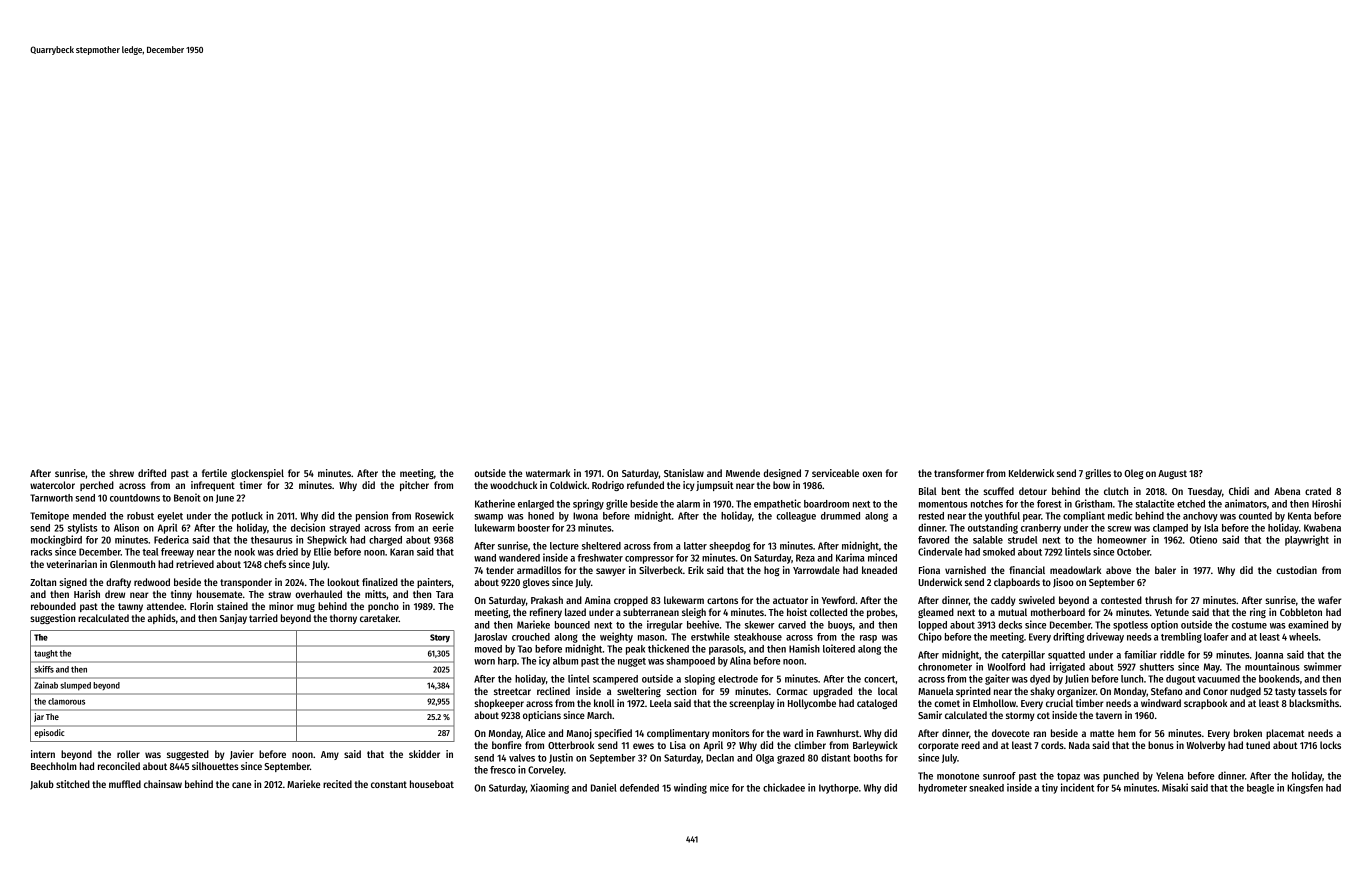 This document has height=887, width=1372. Describe the element at coordinates (43, 754) in the document. I see `intern` at that location.
